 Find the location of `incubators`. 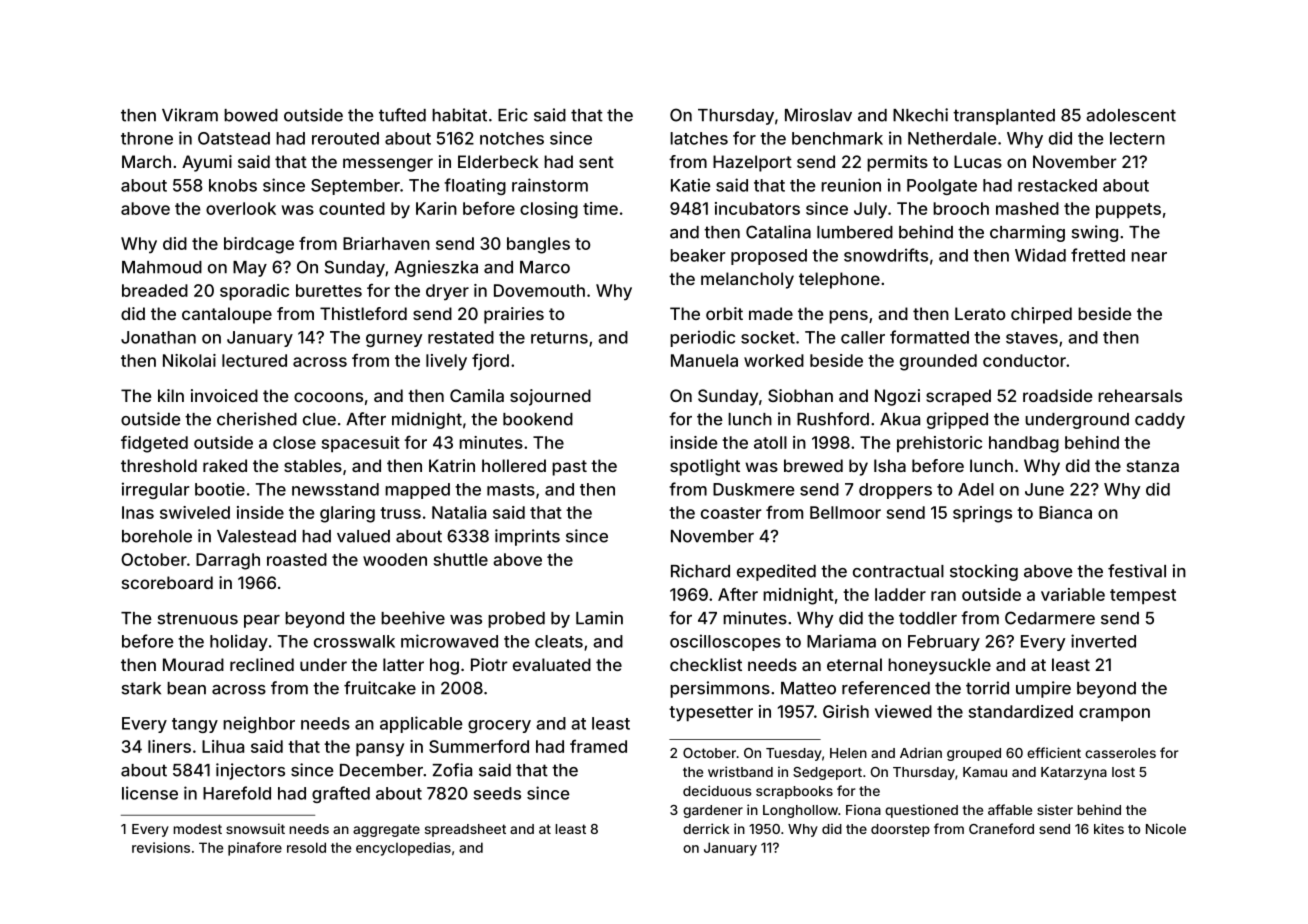

incubators is located at coordinates (757, 208).
